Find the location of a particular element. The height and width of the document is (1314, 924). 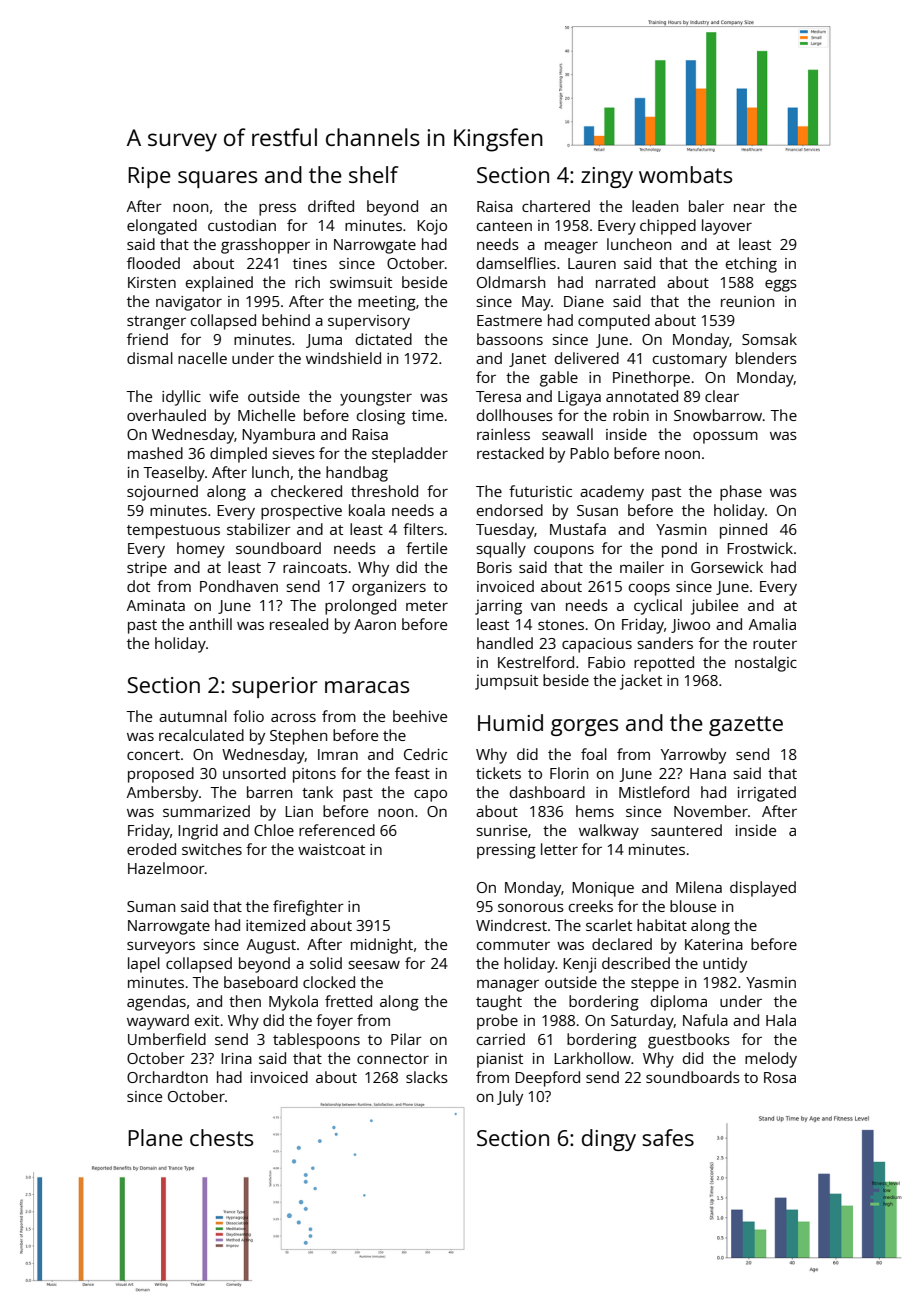

waistcoat is located at coordinates (331, 849).
